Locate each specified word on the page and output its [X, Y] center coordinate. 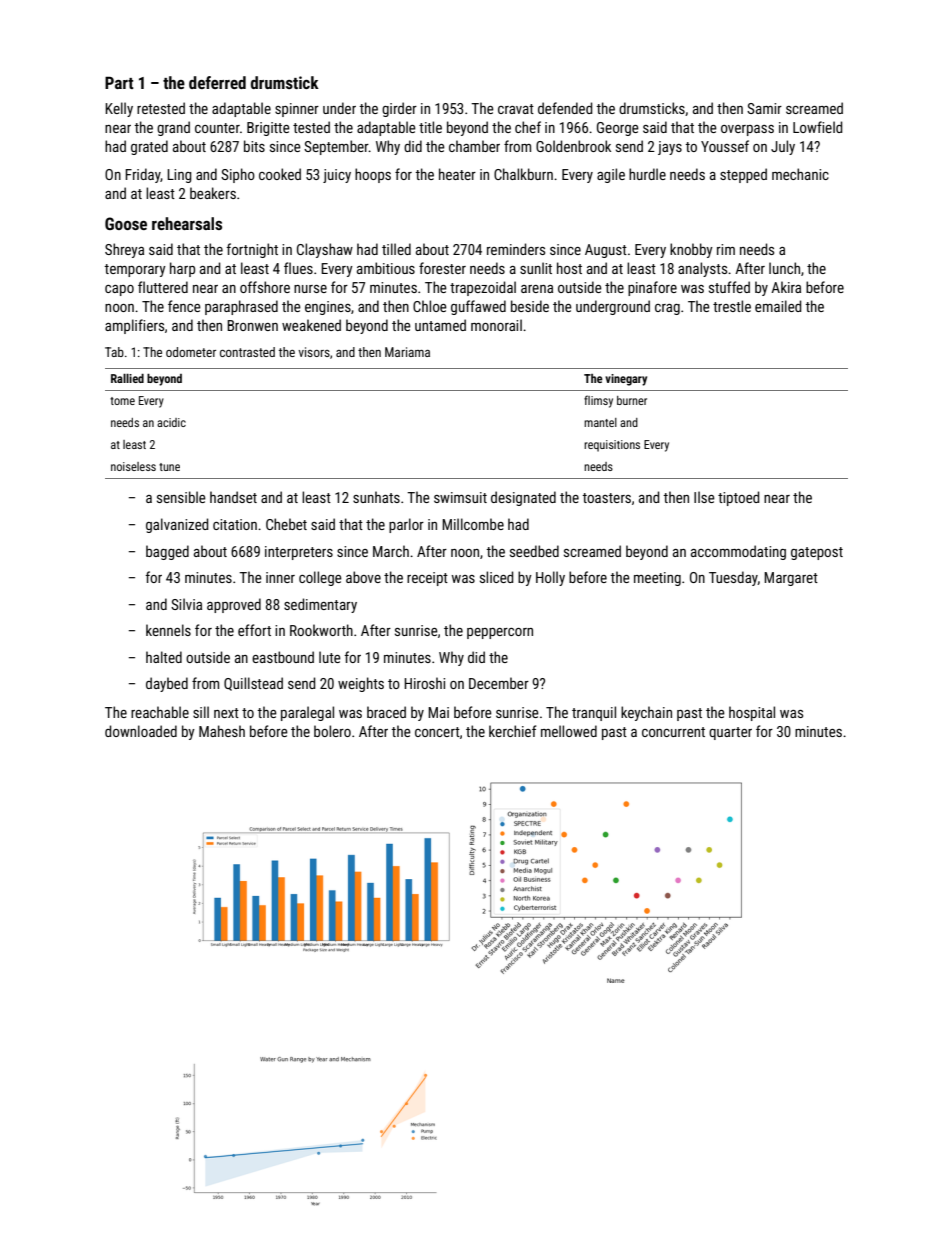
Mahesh [222, 731]
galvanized [177, 525]
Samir [764, 108]
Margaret [791, 579]
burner [632, 400]
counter [217, 128]
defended [565, 108]
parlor [406, 525]
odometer [191, 352]
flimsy [598, 401]
